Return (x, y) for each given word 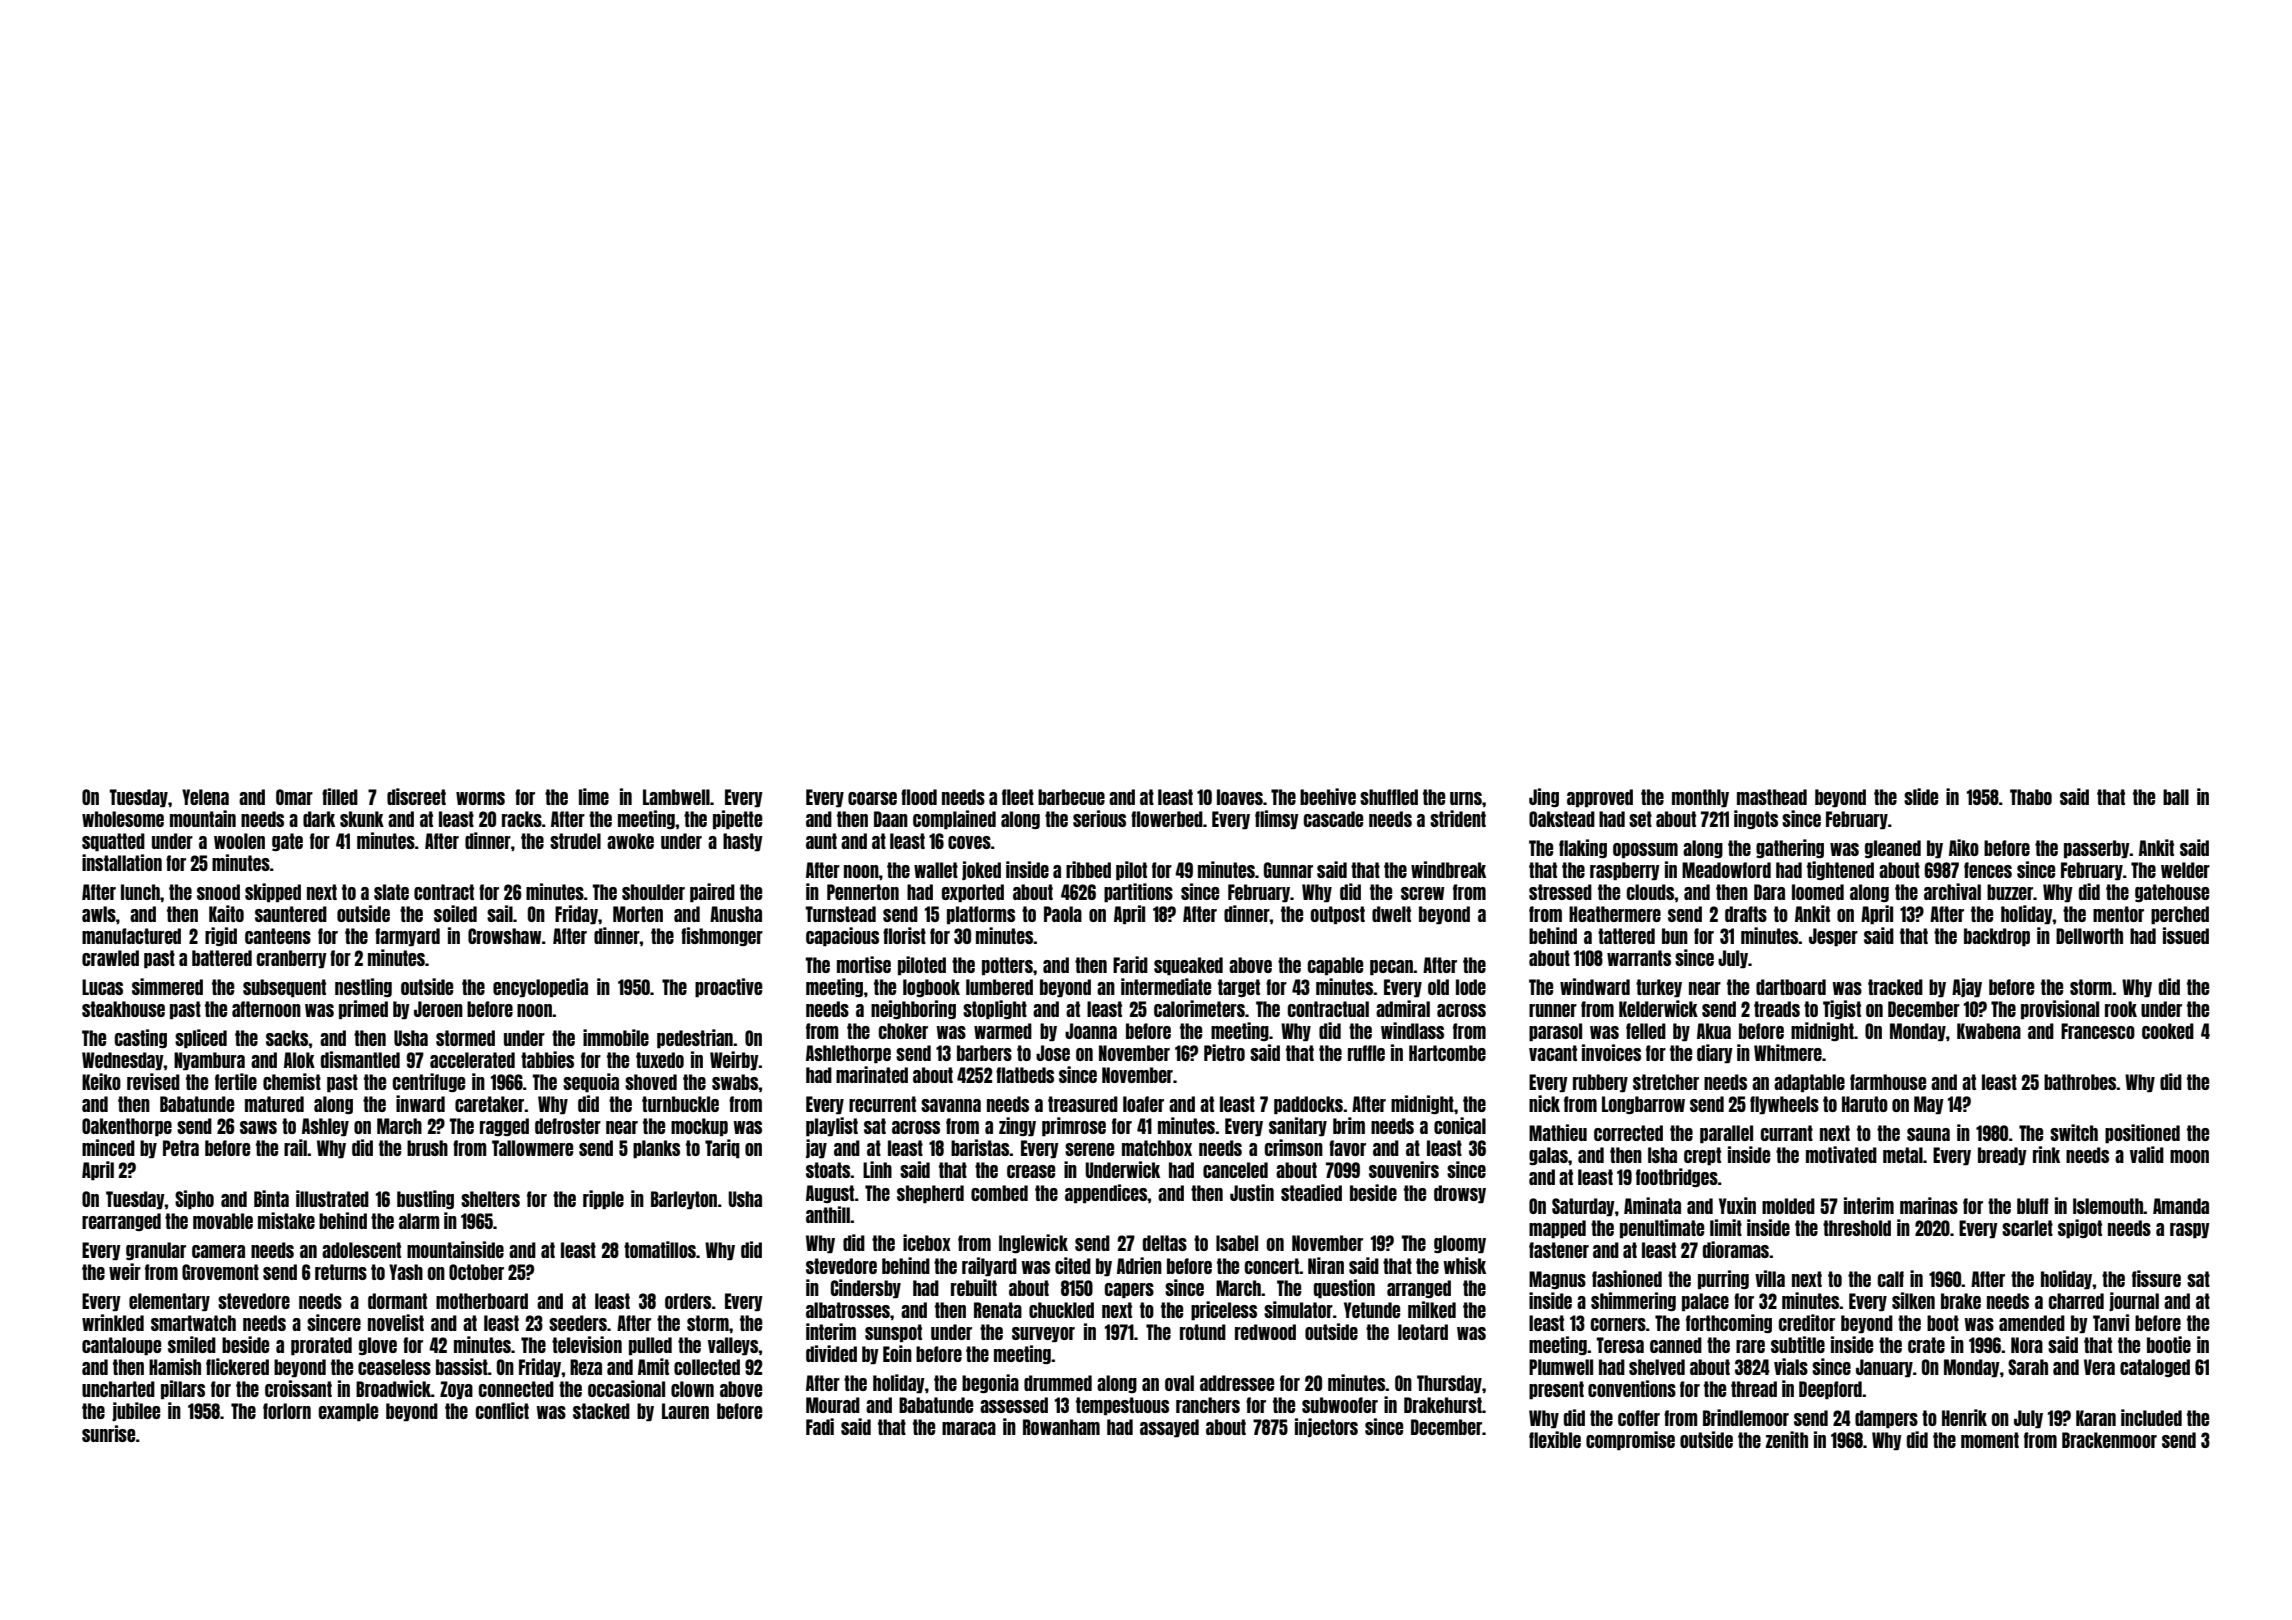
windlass (1412, 1030)
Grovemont (220, 1272)
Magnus (1557, 1280)
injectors (1326, 1427)
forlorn (287, 1411)
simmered (167, 986)
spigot (2080, 1229)
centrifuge (429, 1082)
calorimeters (1199, 1008)
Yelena (205, 797)
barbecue (1071, 797)
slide (1921, 796)
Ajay (1967, 988)
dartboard (1791, 987)
